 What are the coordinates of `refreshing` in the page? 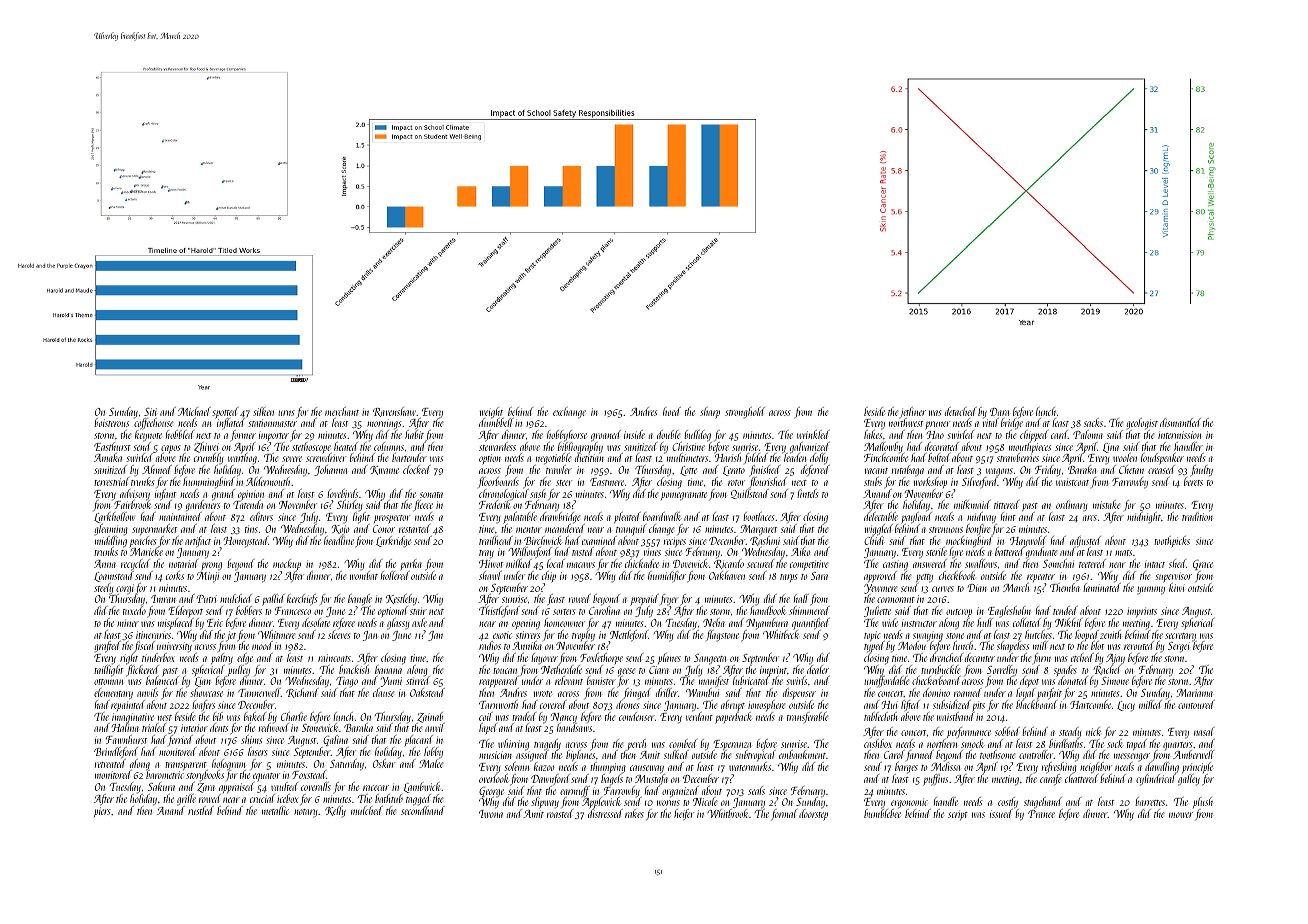 It's located at (1059, 768).
